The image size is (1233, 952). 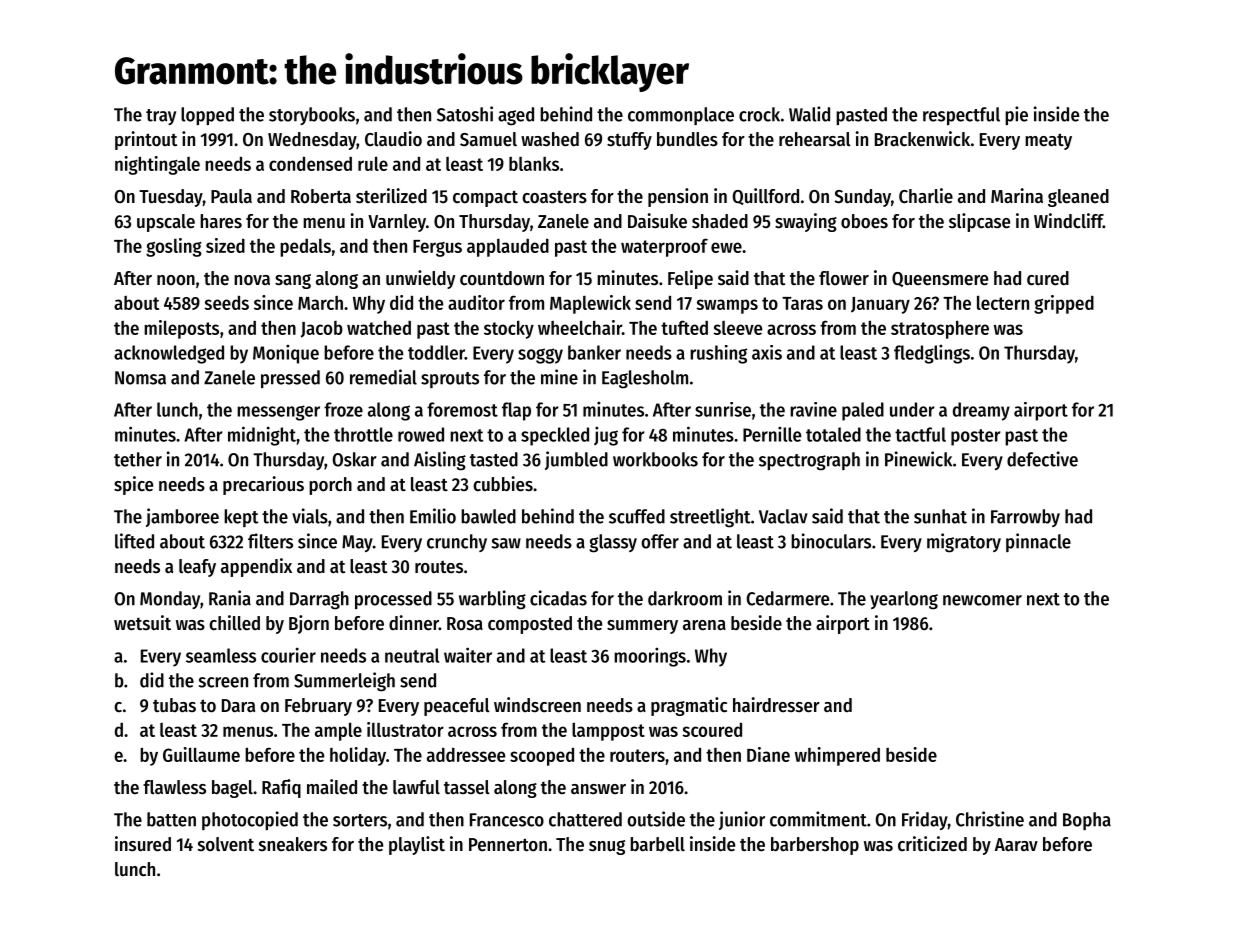 What do you see at coordinates (607, 847) in the image?
I see `snug` at bounding box center [607, 847].
